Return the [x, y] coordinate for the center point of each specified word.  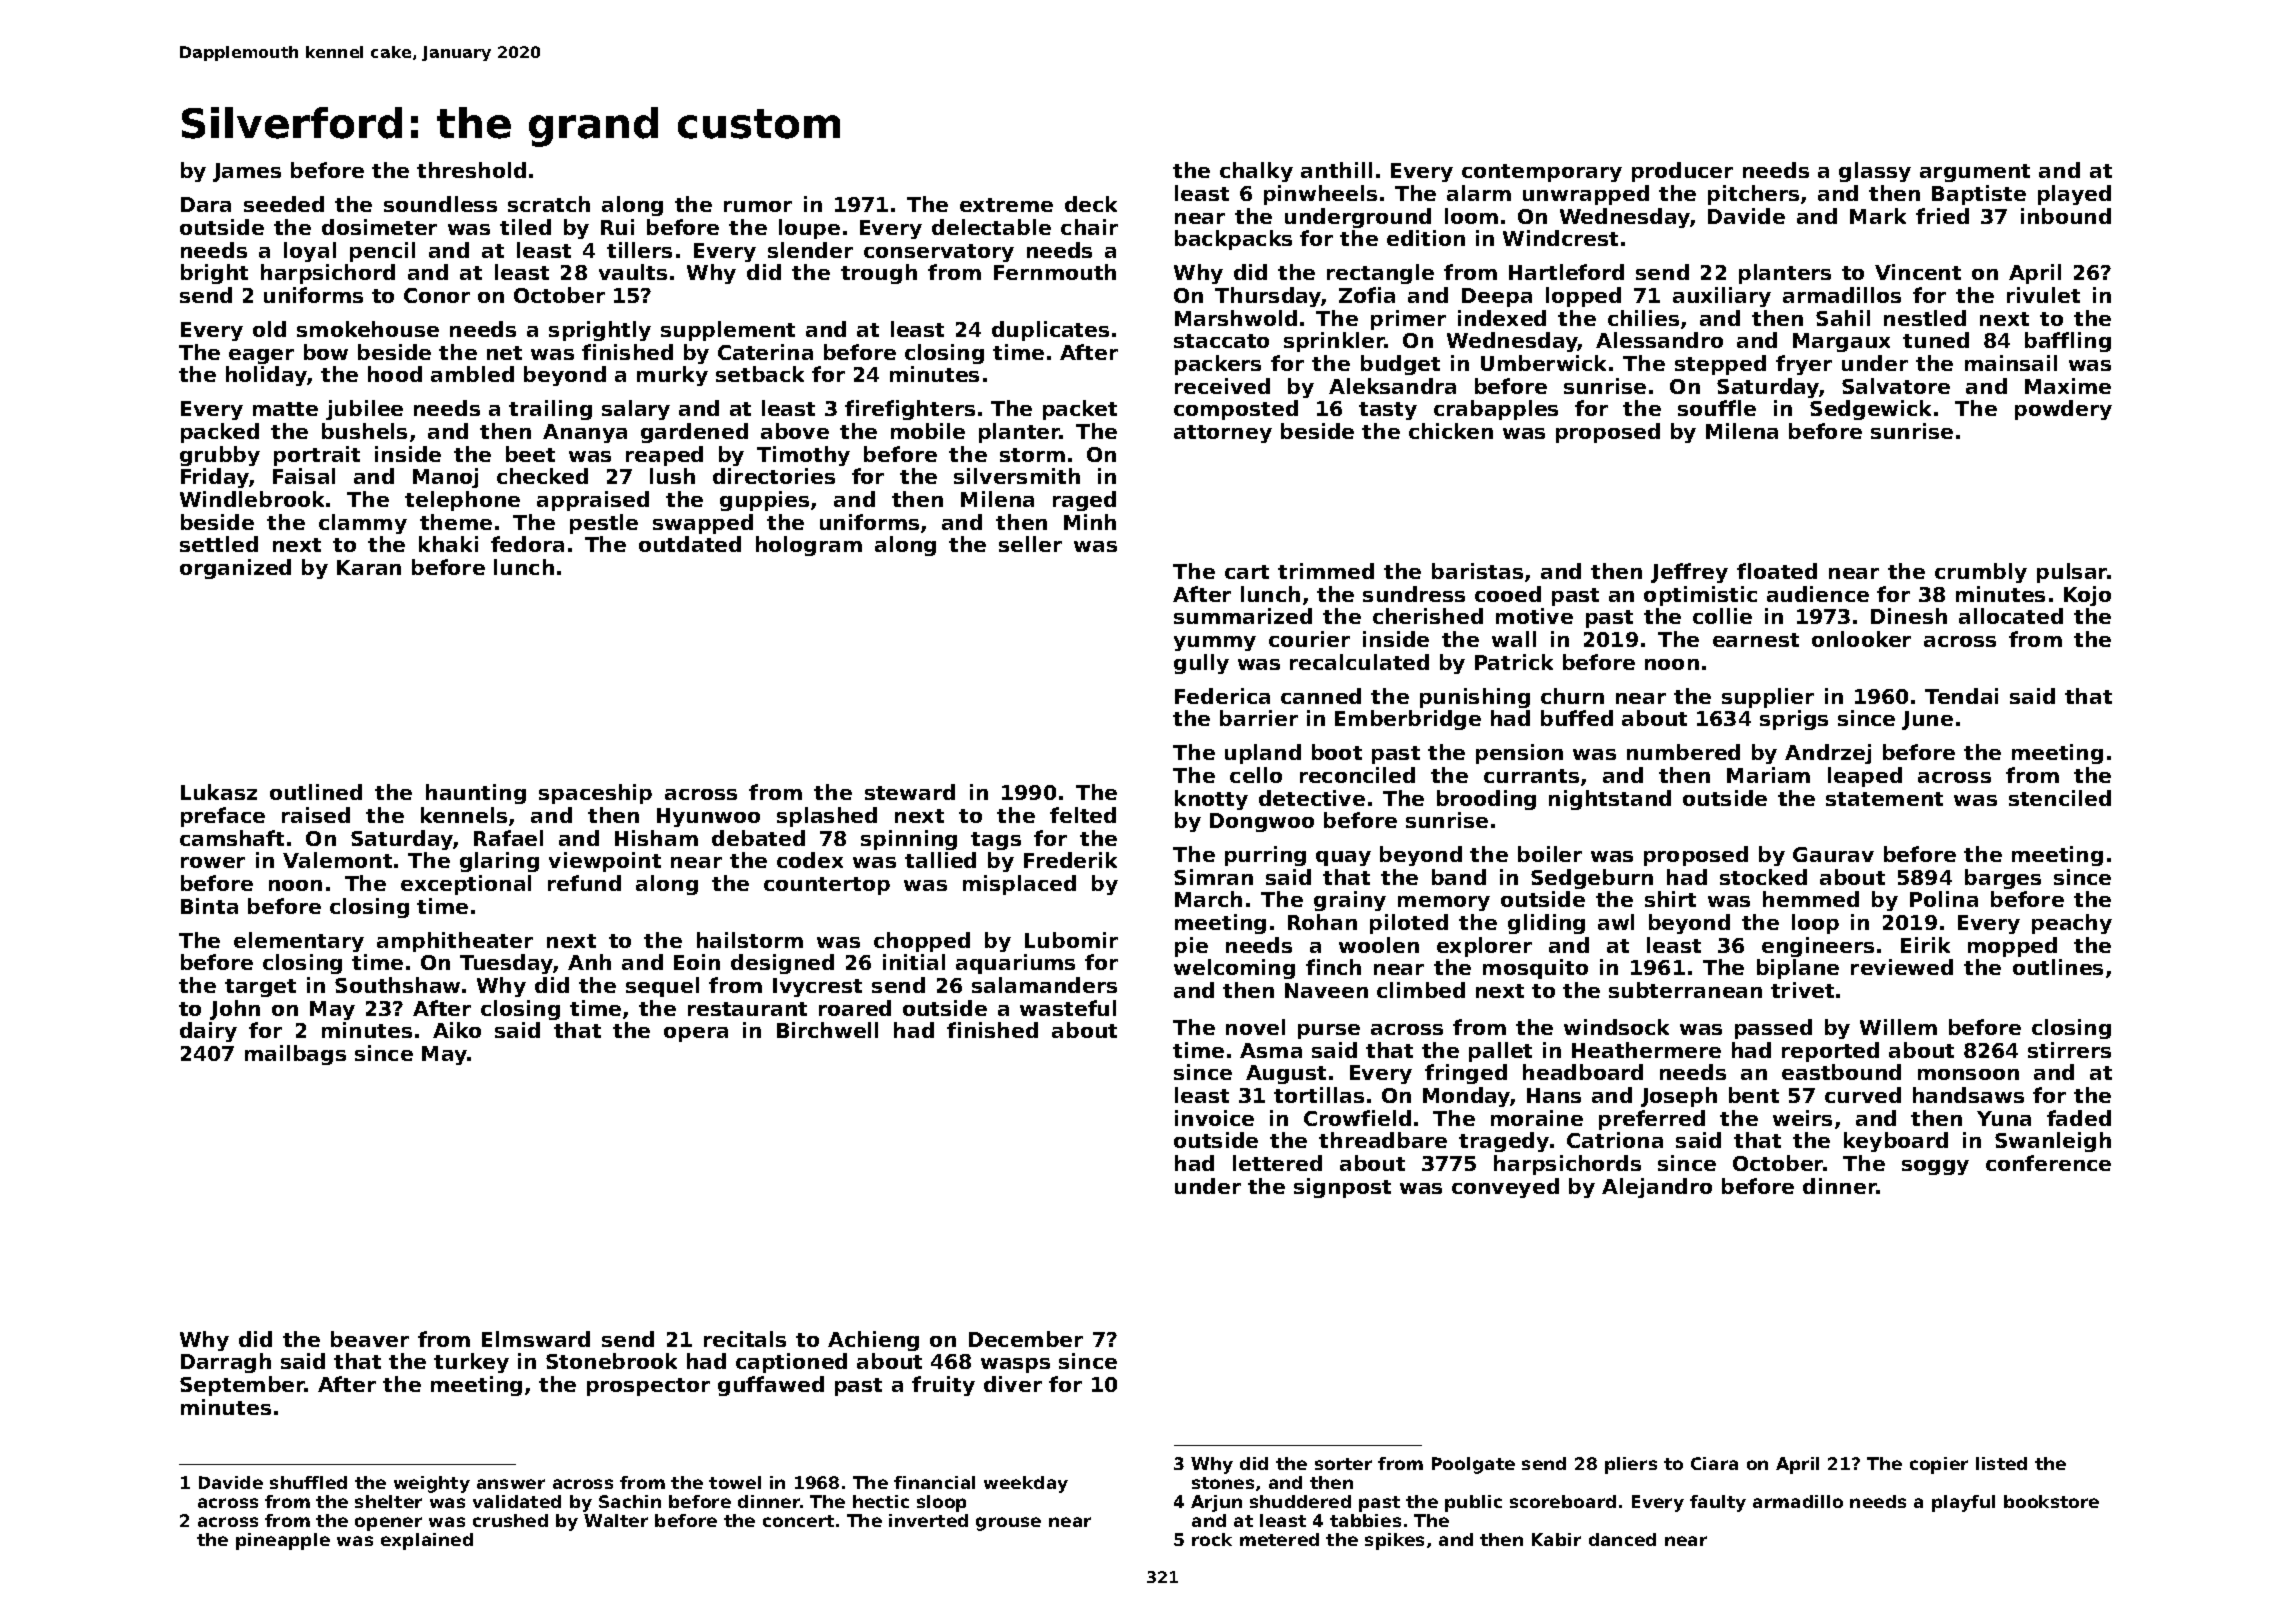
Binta [209, 906]
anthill [1336, 170]
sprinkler [1334, 342]
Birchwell [827, 1030]
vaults [633, 272]
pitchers [1753, 195]
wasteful [1068, 1008]
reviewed [1902, 967]
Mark [1878, 216]
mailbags [295, 1055]
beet [530, 454]
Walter [616, 1520]
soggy [1935, 1167]
